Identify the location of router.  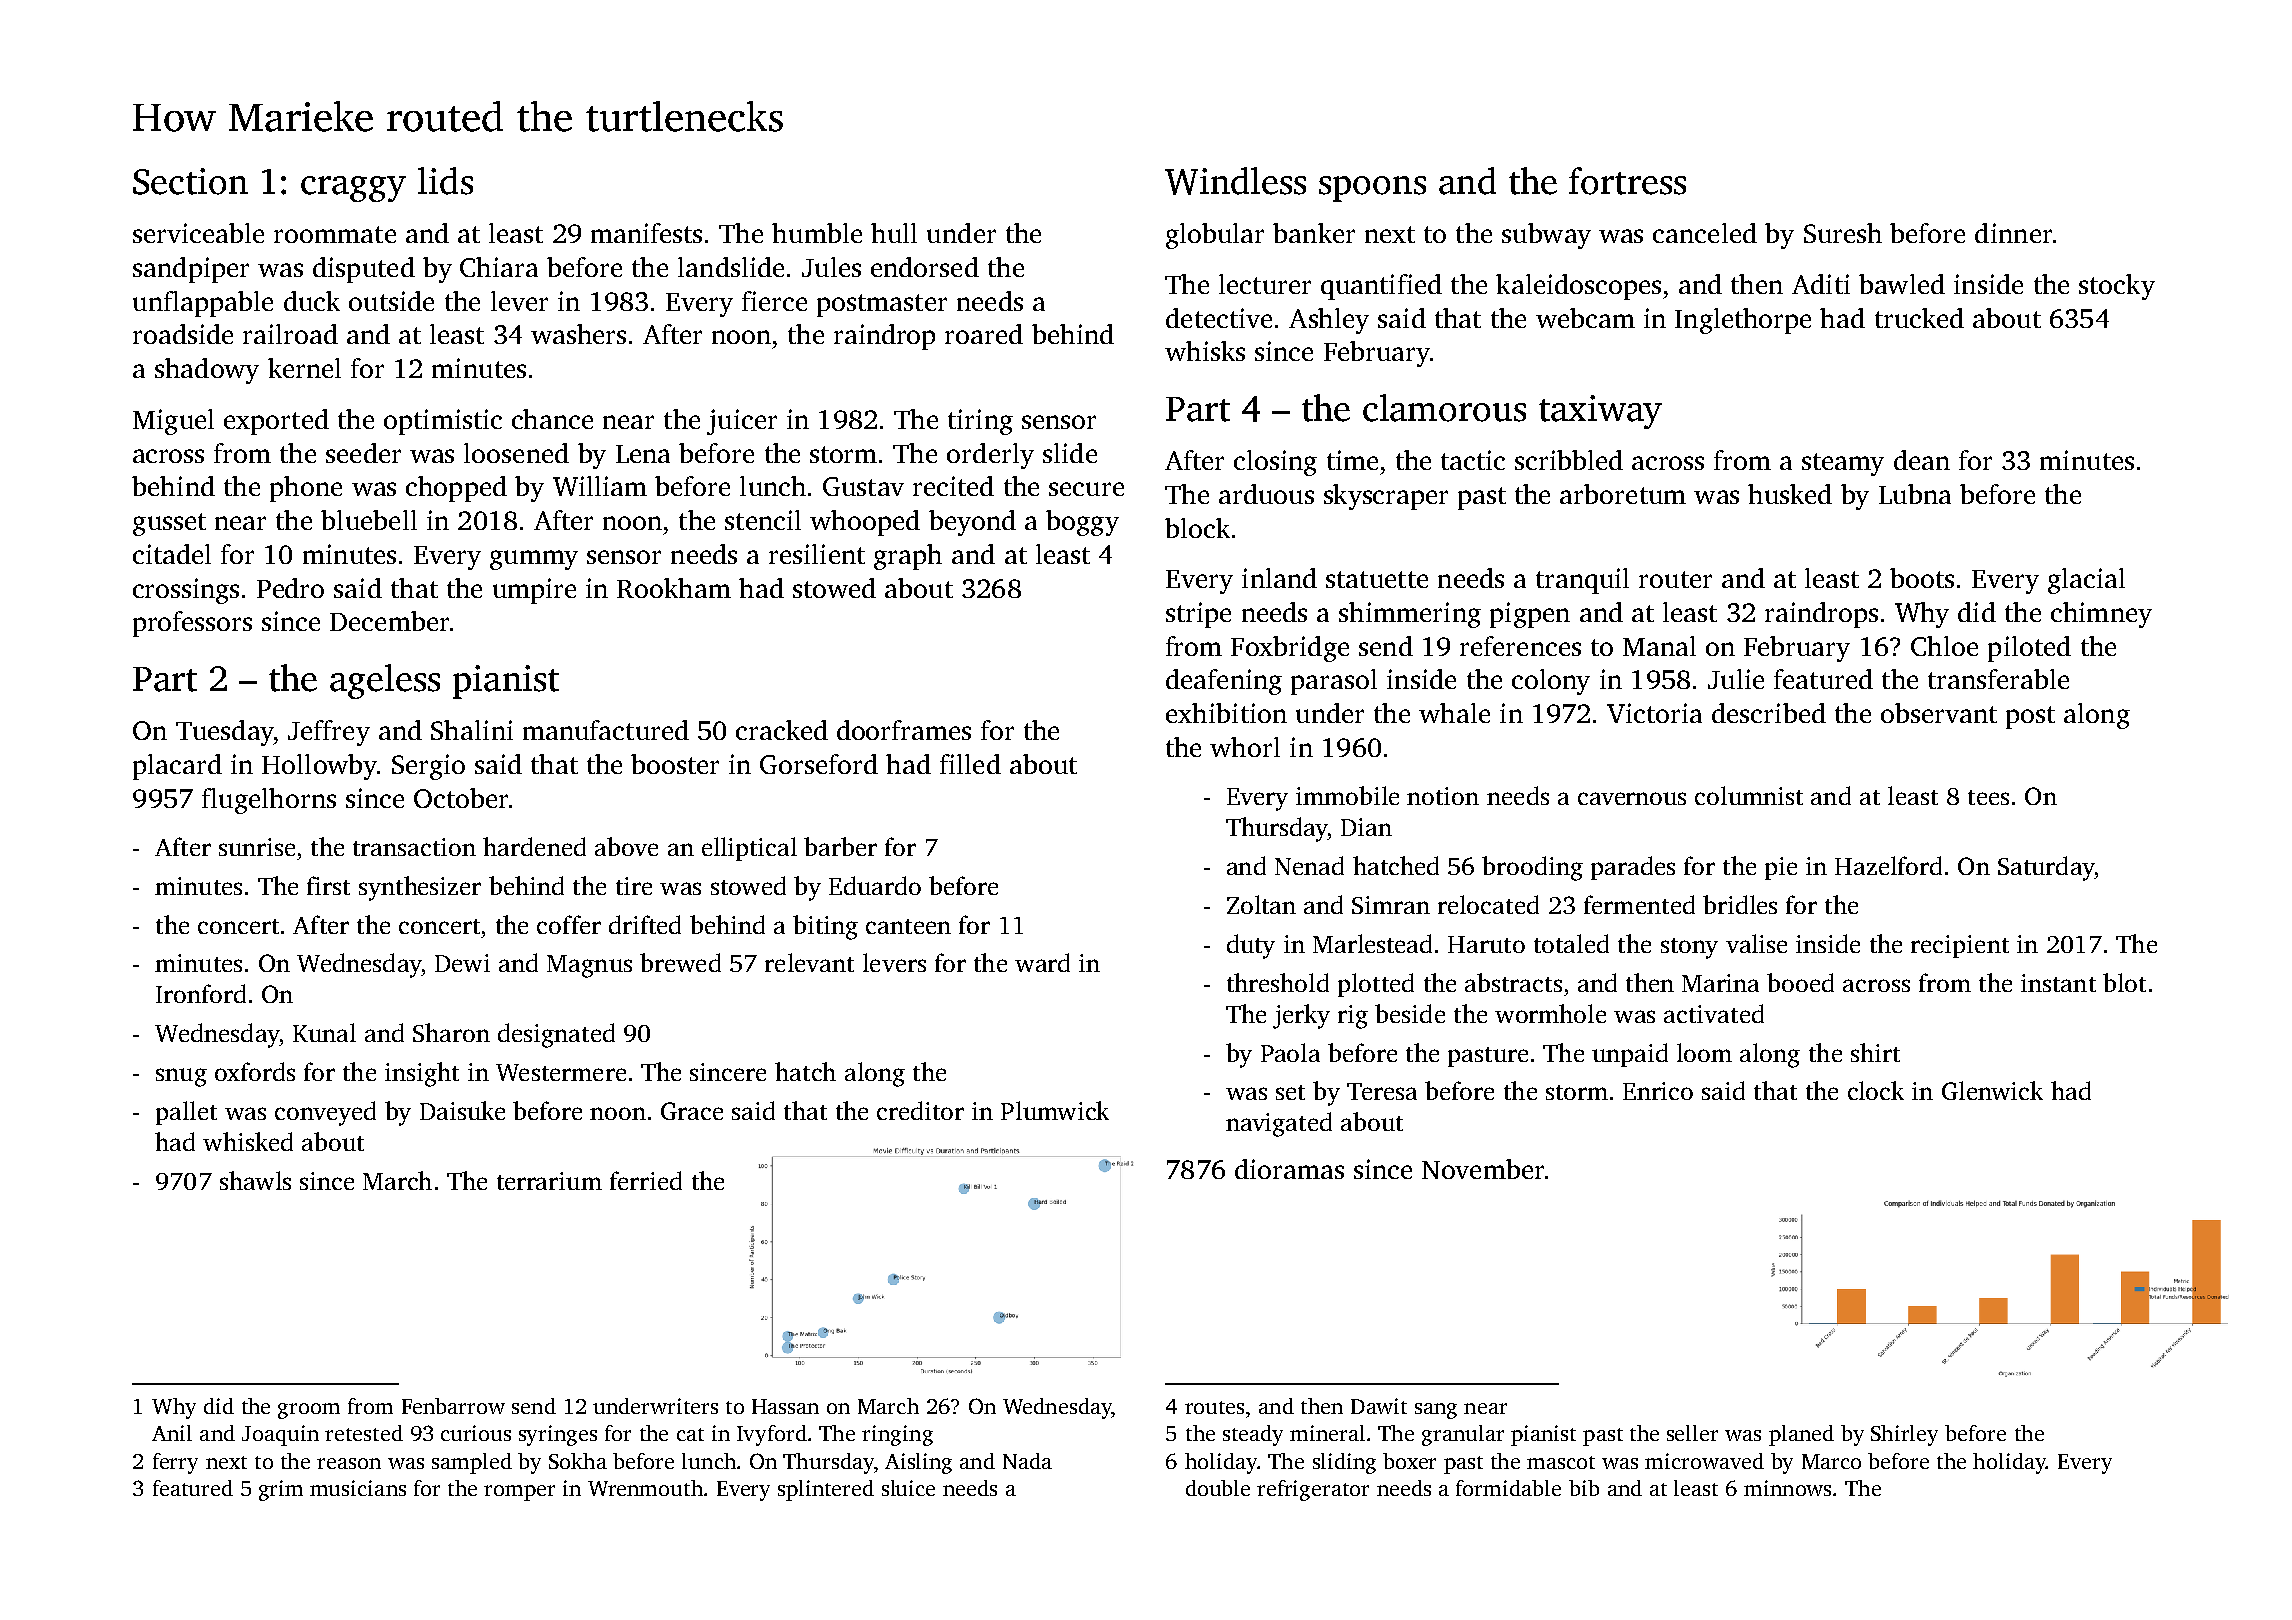
(1675, 579).
